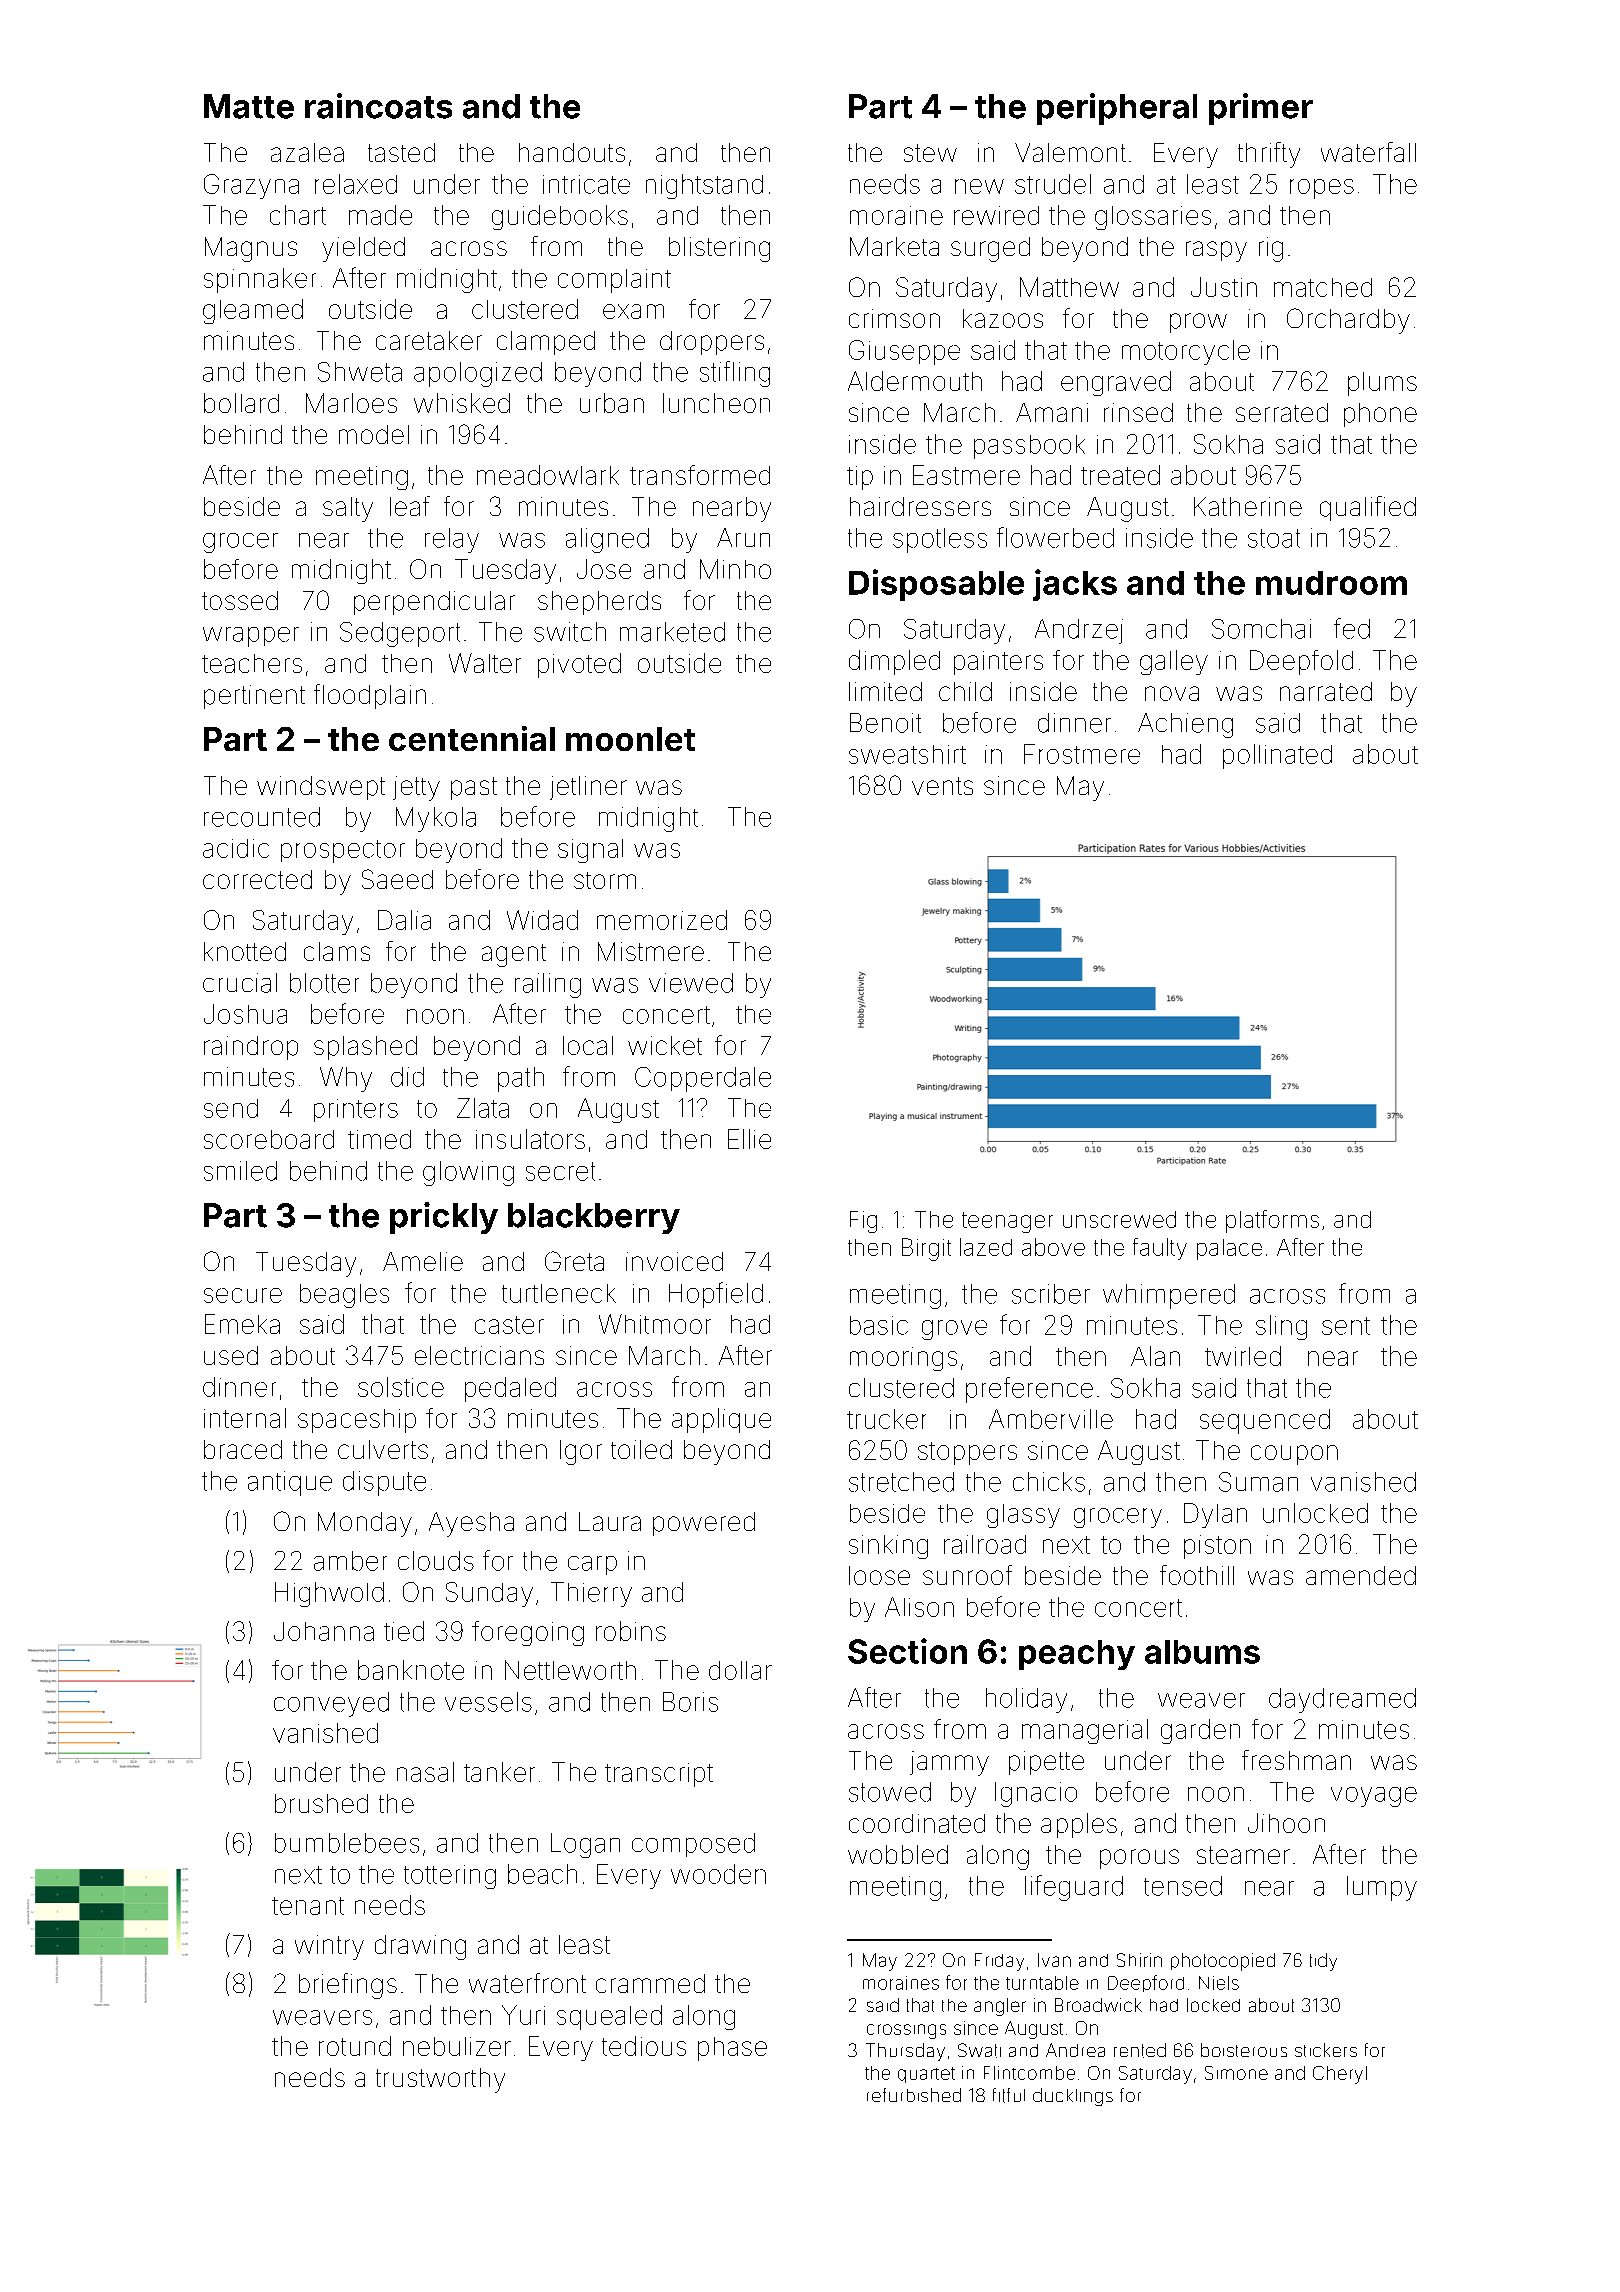 The image size is (1620, 2292). I want to click on applique, so click(721, 1420).
